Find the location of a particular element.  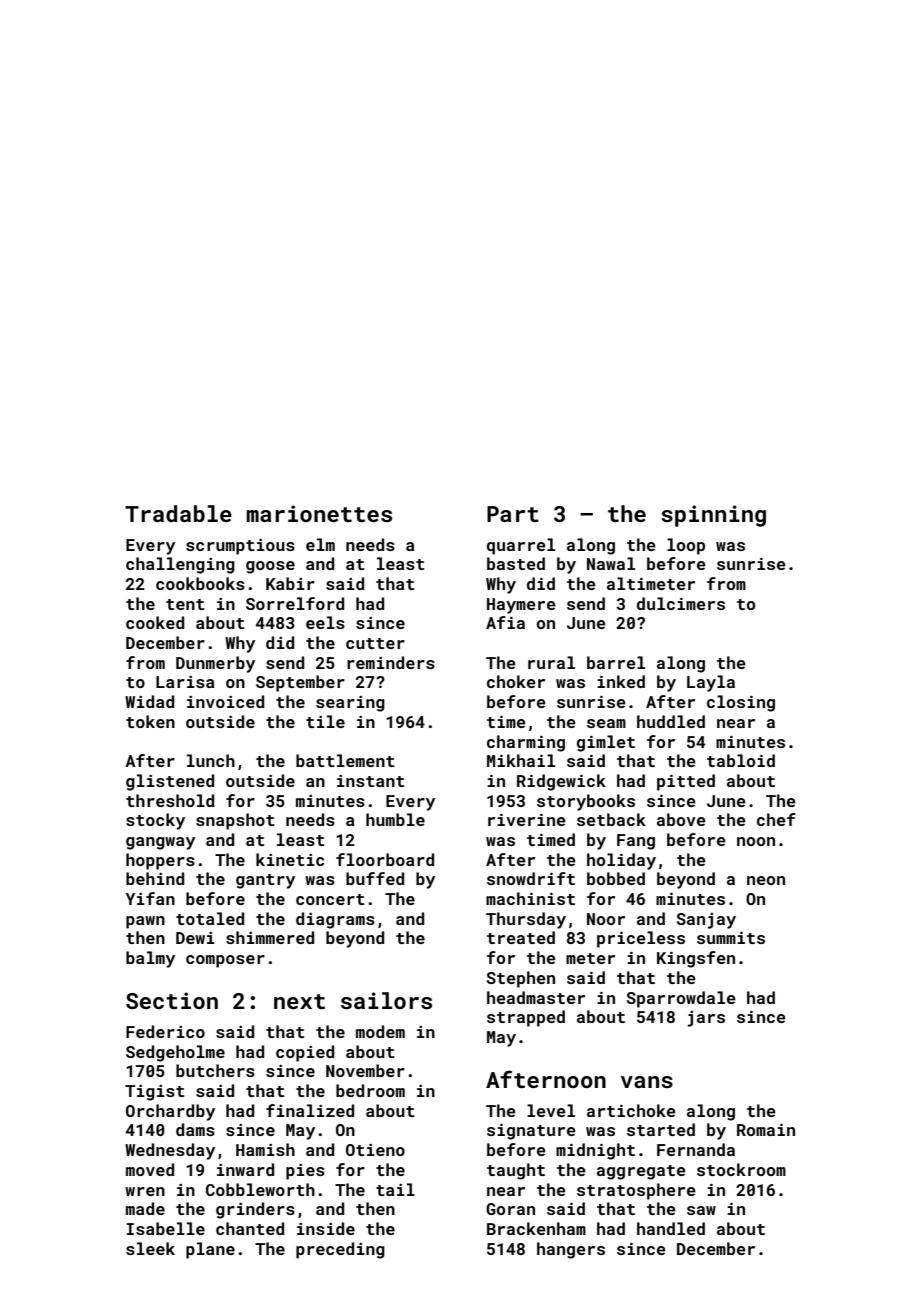

Tradable is located at coordinates (178, 513).
